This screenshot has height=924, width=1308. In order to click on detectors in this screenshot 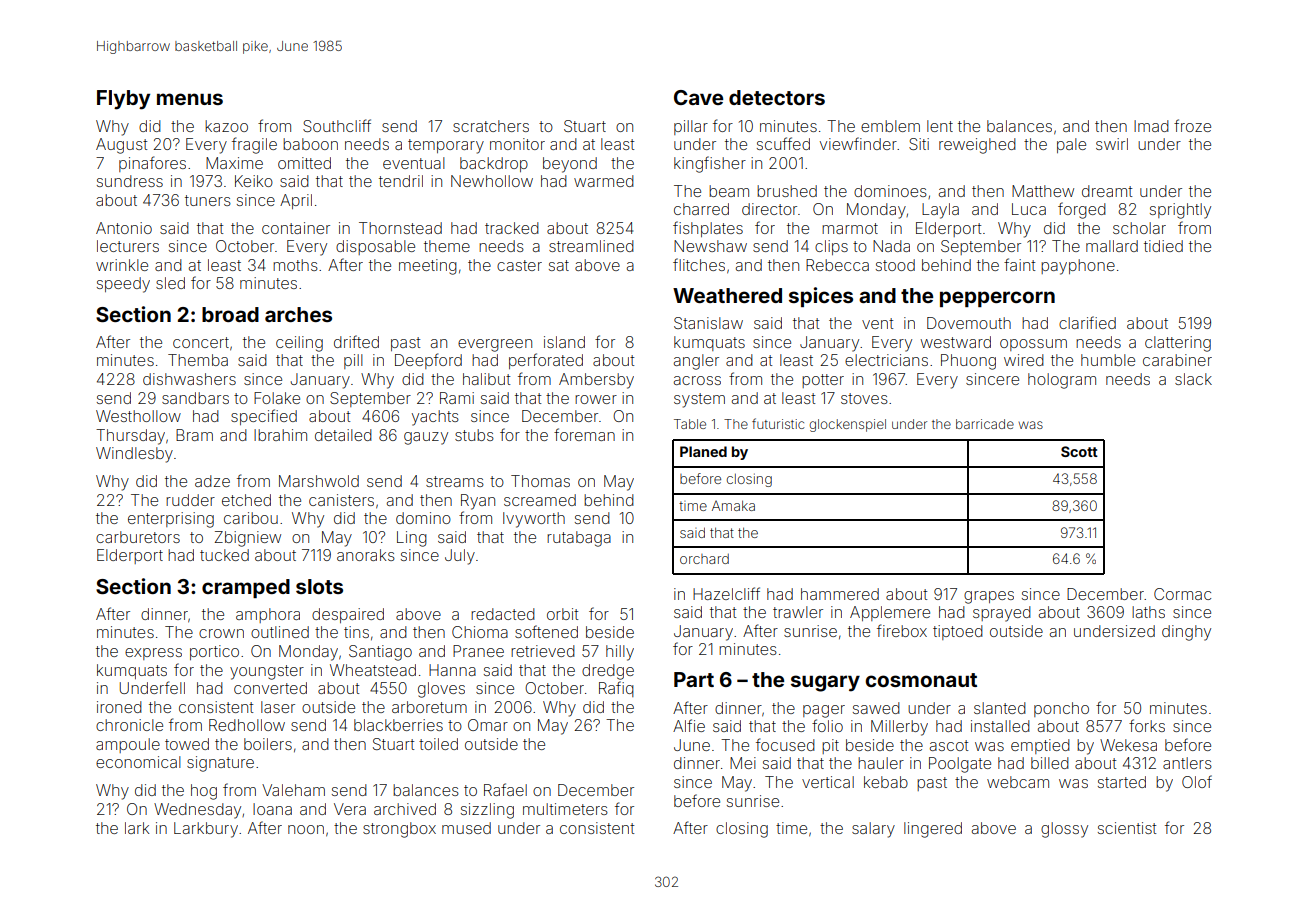, I will do `click(777, 97)`.
